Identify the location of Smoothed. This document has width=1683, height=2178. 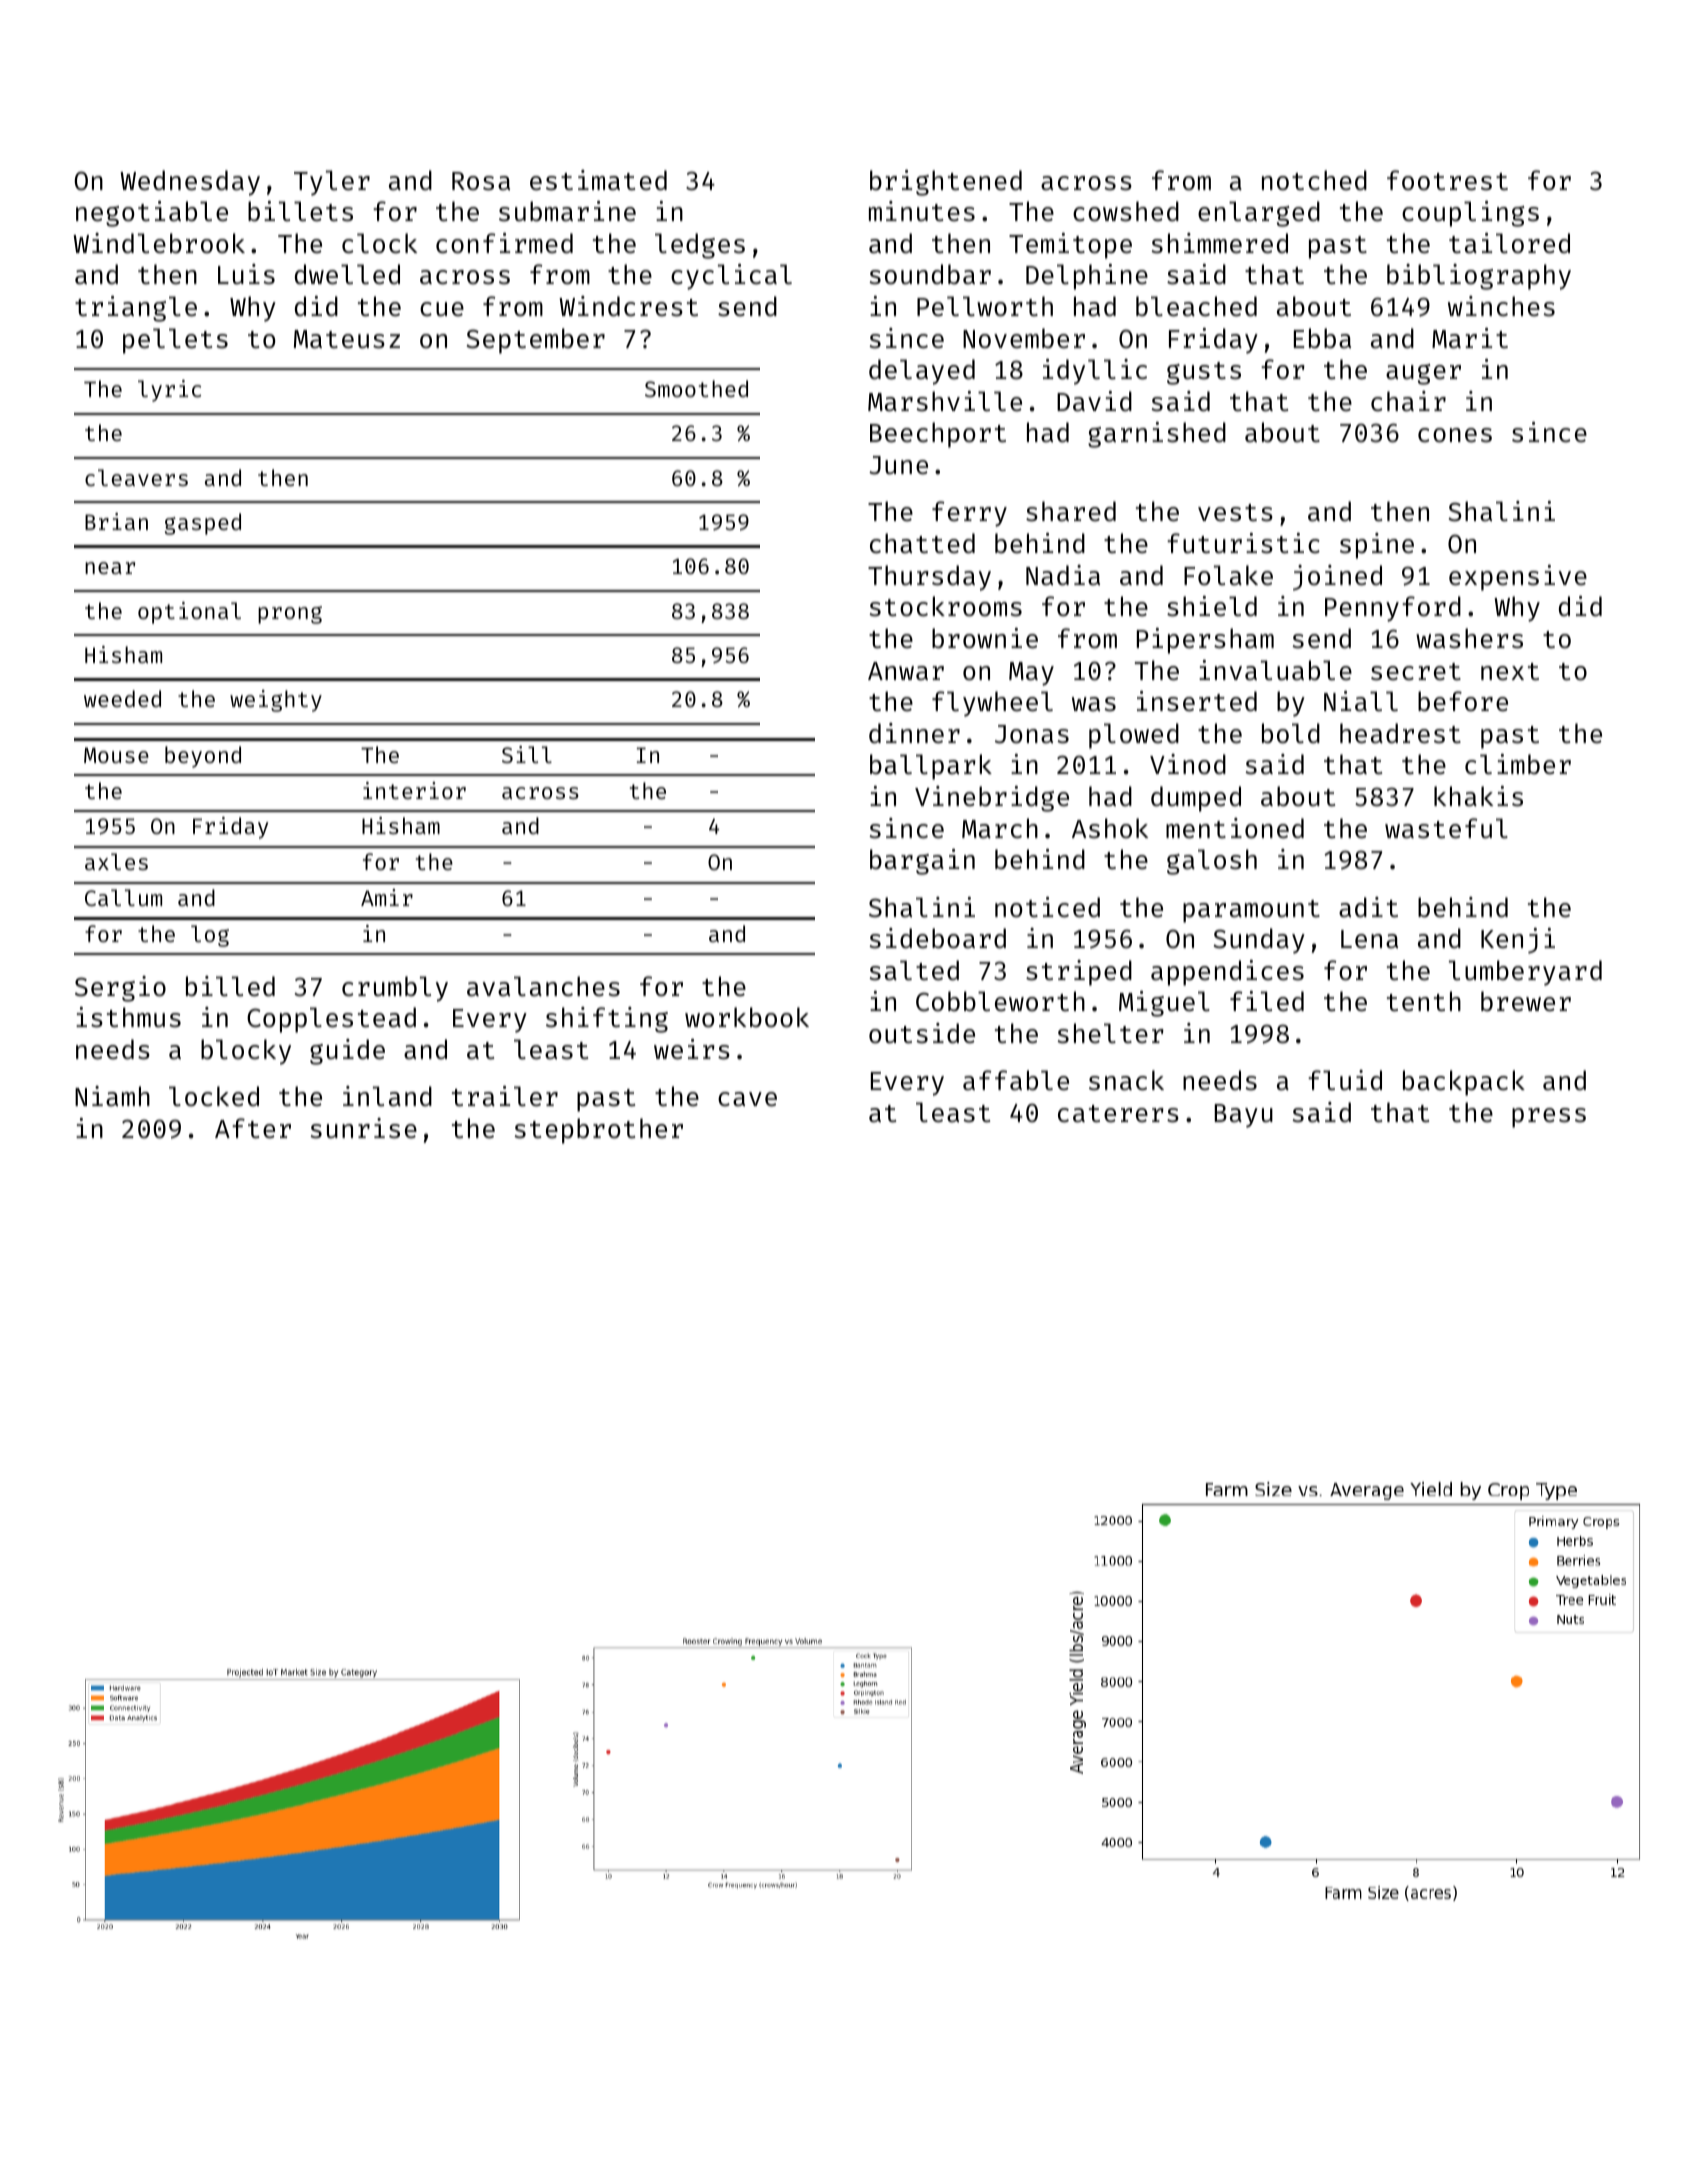
(696, 388).
